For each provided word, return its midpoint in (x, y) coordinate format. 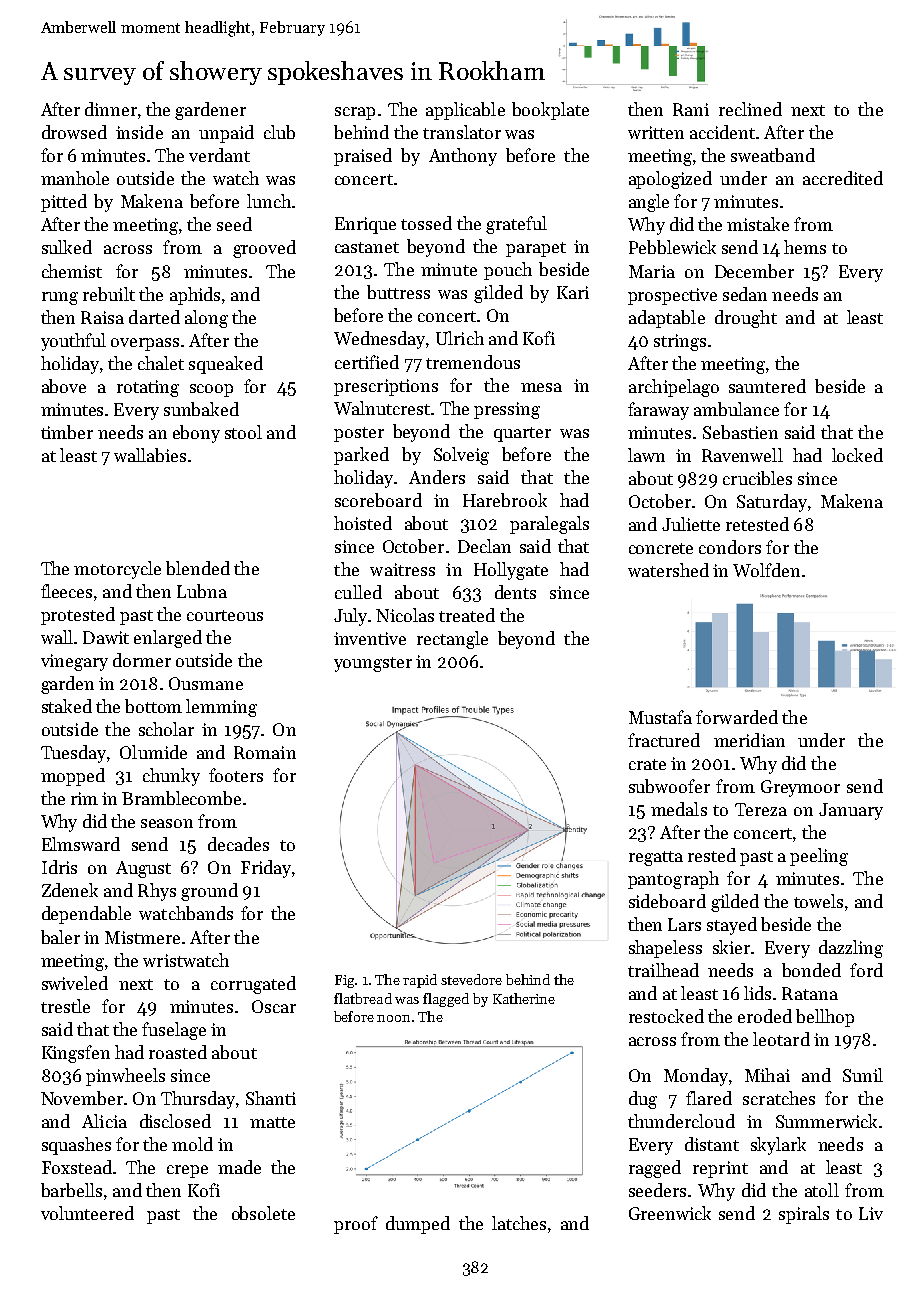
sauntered (767, 386)
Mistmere (142, 937)
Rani (691, 109)
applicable (465, 111)
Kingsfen (76, 1054)
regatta (656, 858)
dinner (111, 109)
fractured (664, 740)
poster (359, 434)
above (64, 386)
